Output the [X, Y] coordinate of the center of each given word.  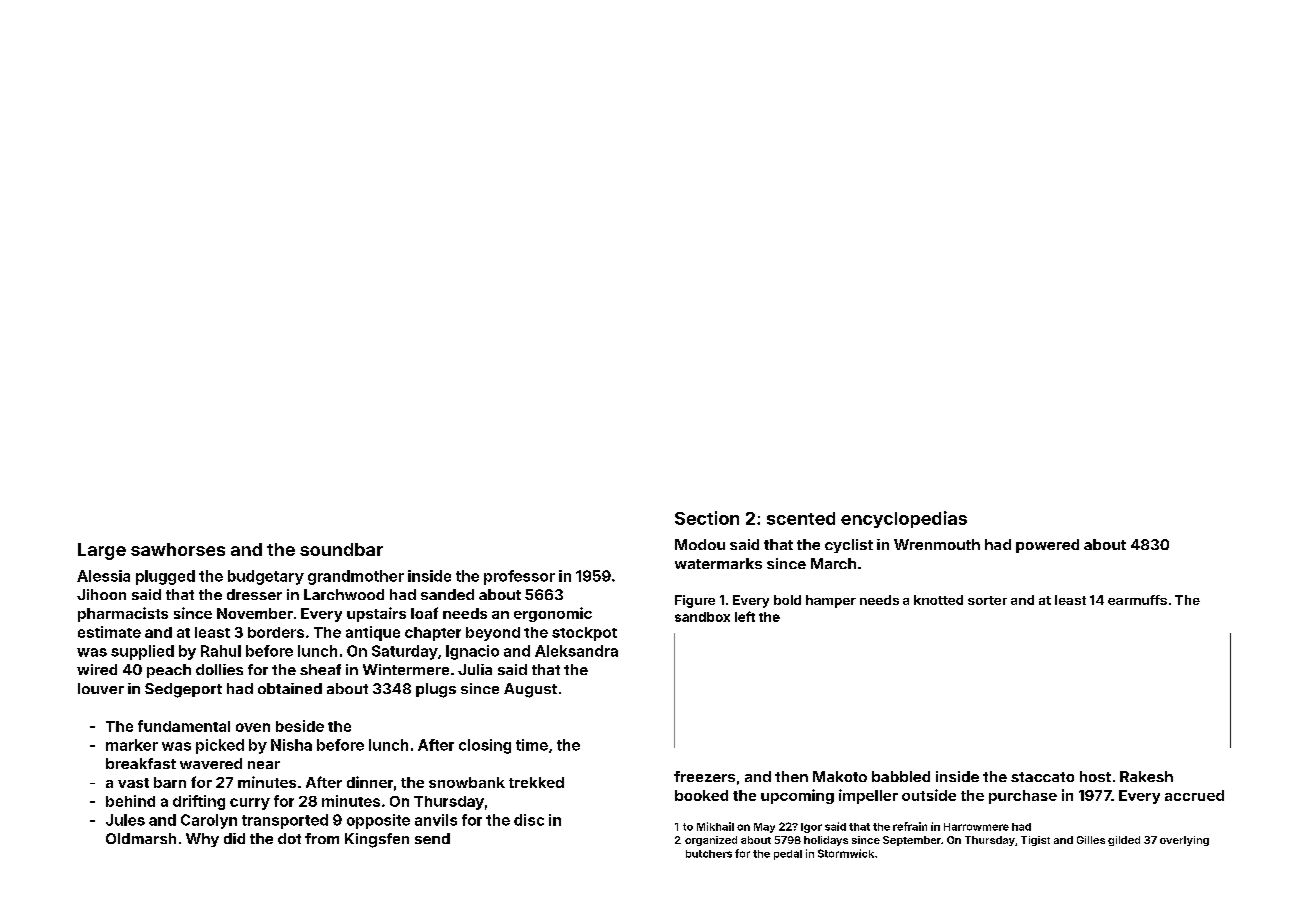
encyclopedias [904, 519]
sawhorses [178, 549]
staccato [1042, 777]
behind [130, 801]
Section [707, 518]
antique [373, 633]
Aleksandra [576, 651]
